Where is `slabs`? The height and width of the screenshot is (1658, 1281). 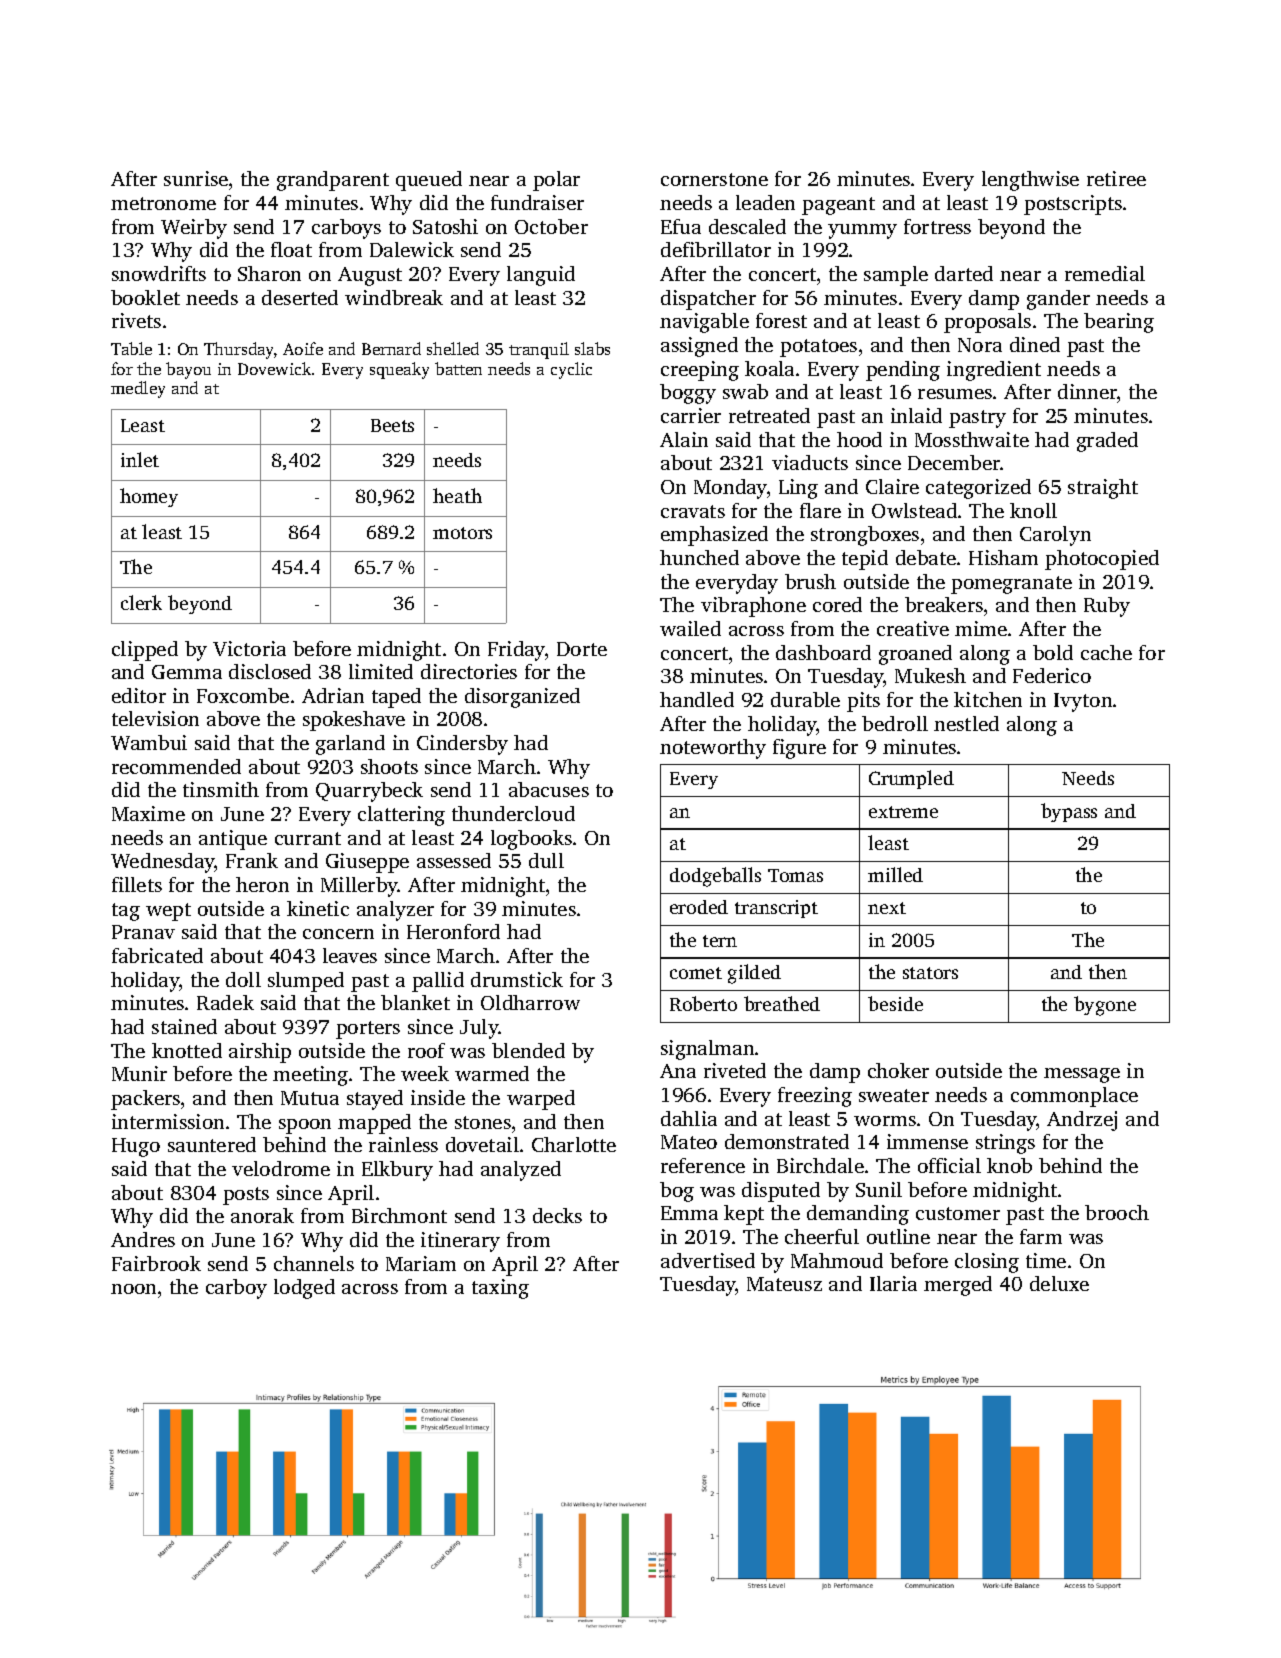 slabs is located at coordinates (592, 348).
